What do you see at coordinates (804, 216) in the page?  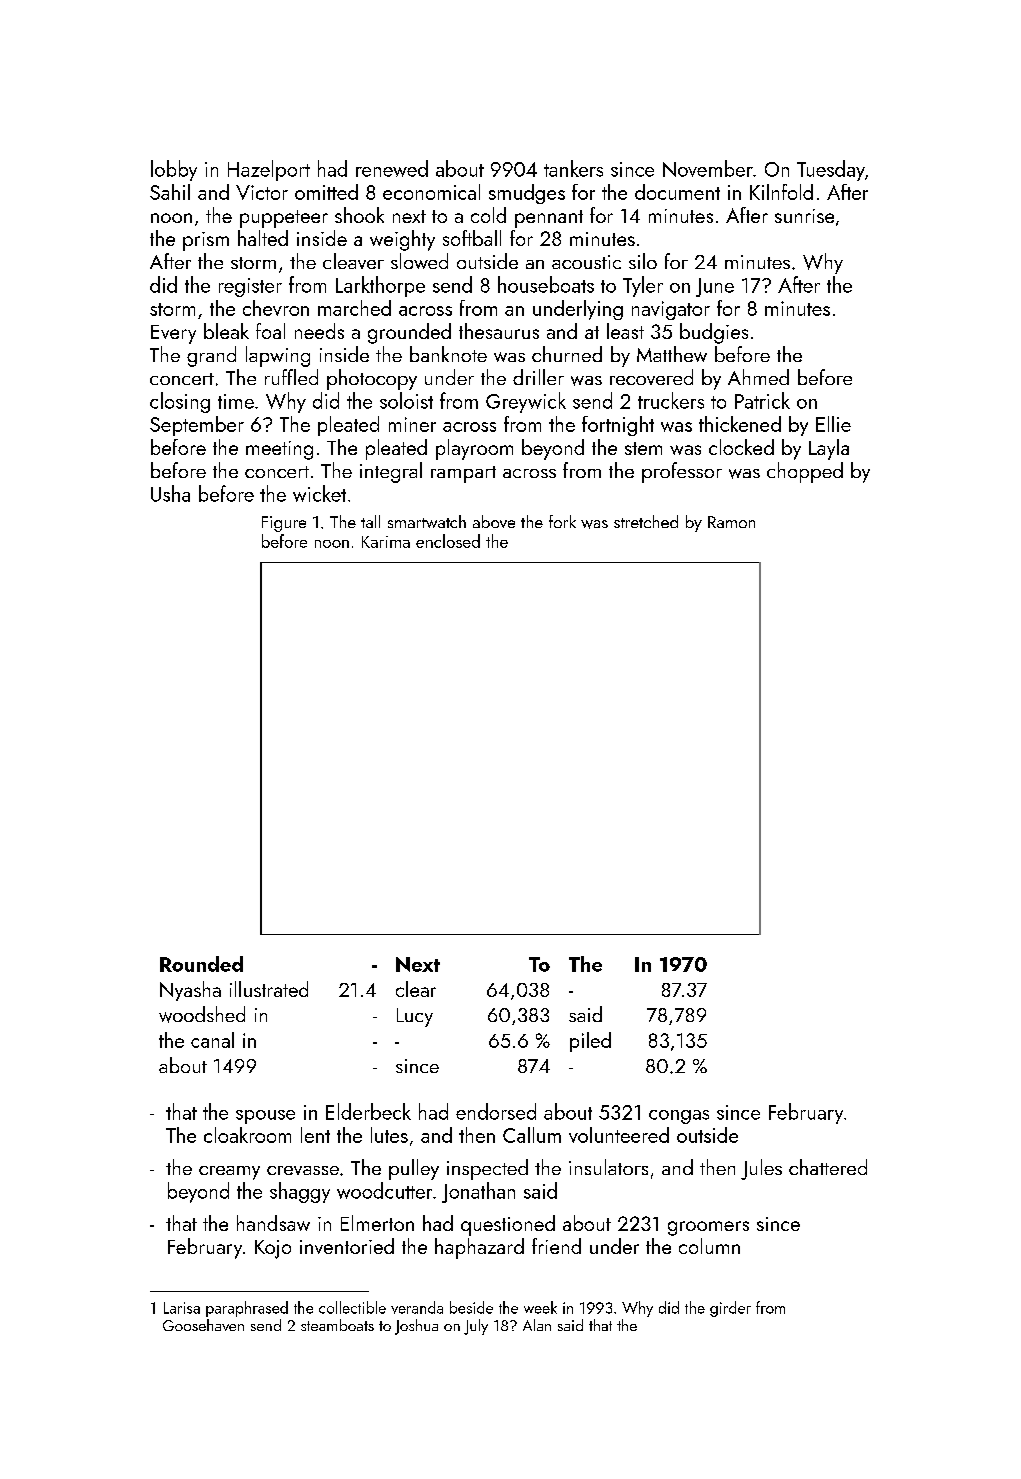 I see `sunrise` at bounding box center [804, 216].
